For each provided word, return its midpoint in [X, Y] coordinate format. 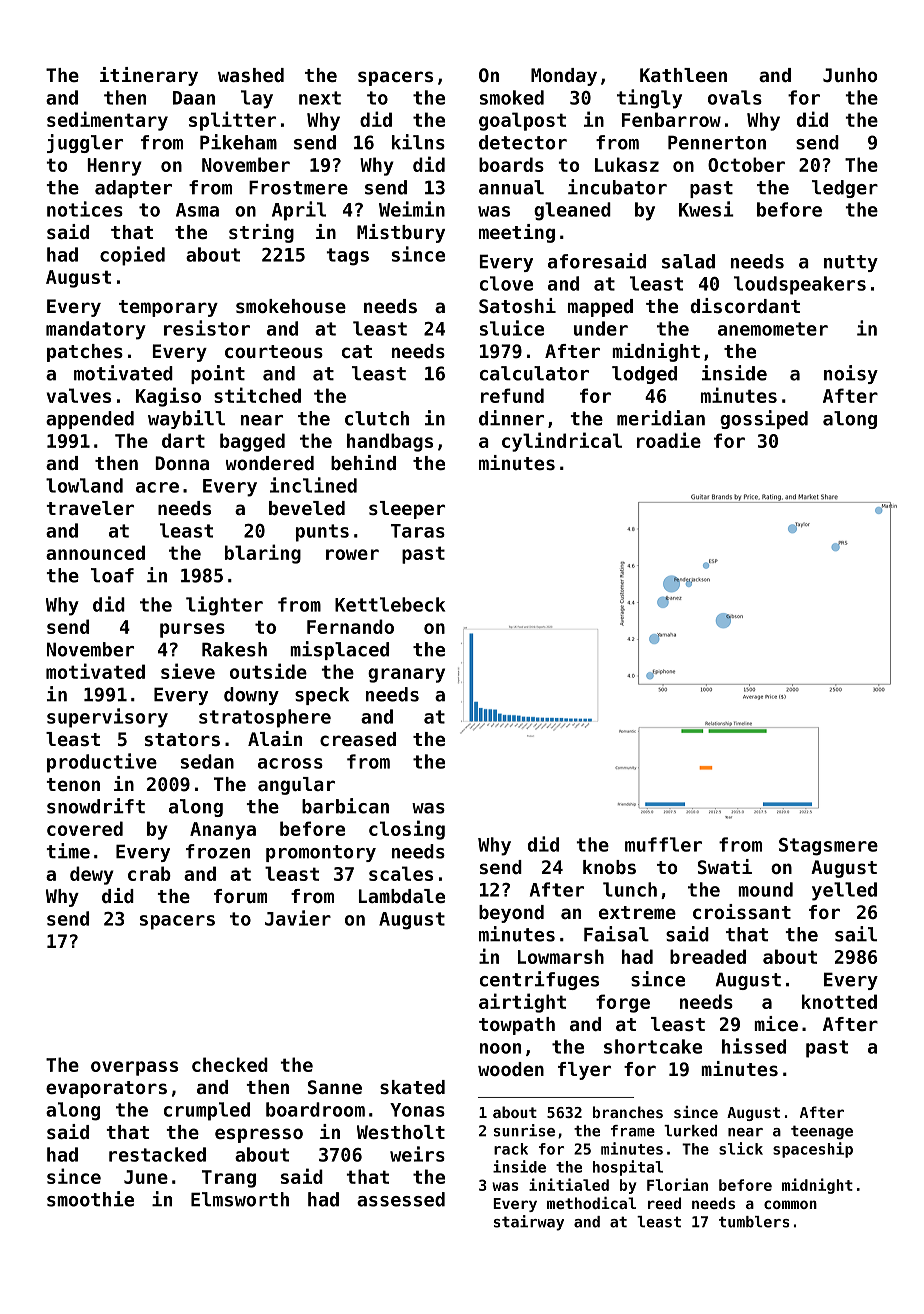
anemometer [773, 329]
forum [240, 896]
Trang [229, 1179]
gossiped [764, 419]
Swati [725, 866]
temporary [168, 308]
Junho [850, 75]
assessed [401, 1199]
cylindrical [562, 442]
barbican [345, 806]
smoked [512, 97]
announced [95, 552]
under [601, 328]
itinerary [149, 76]
